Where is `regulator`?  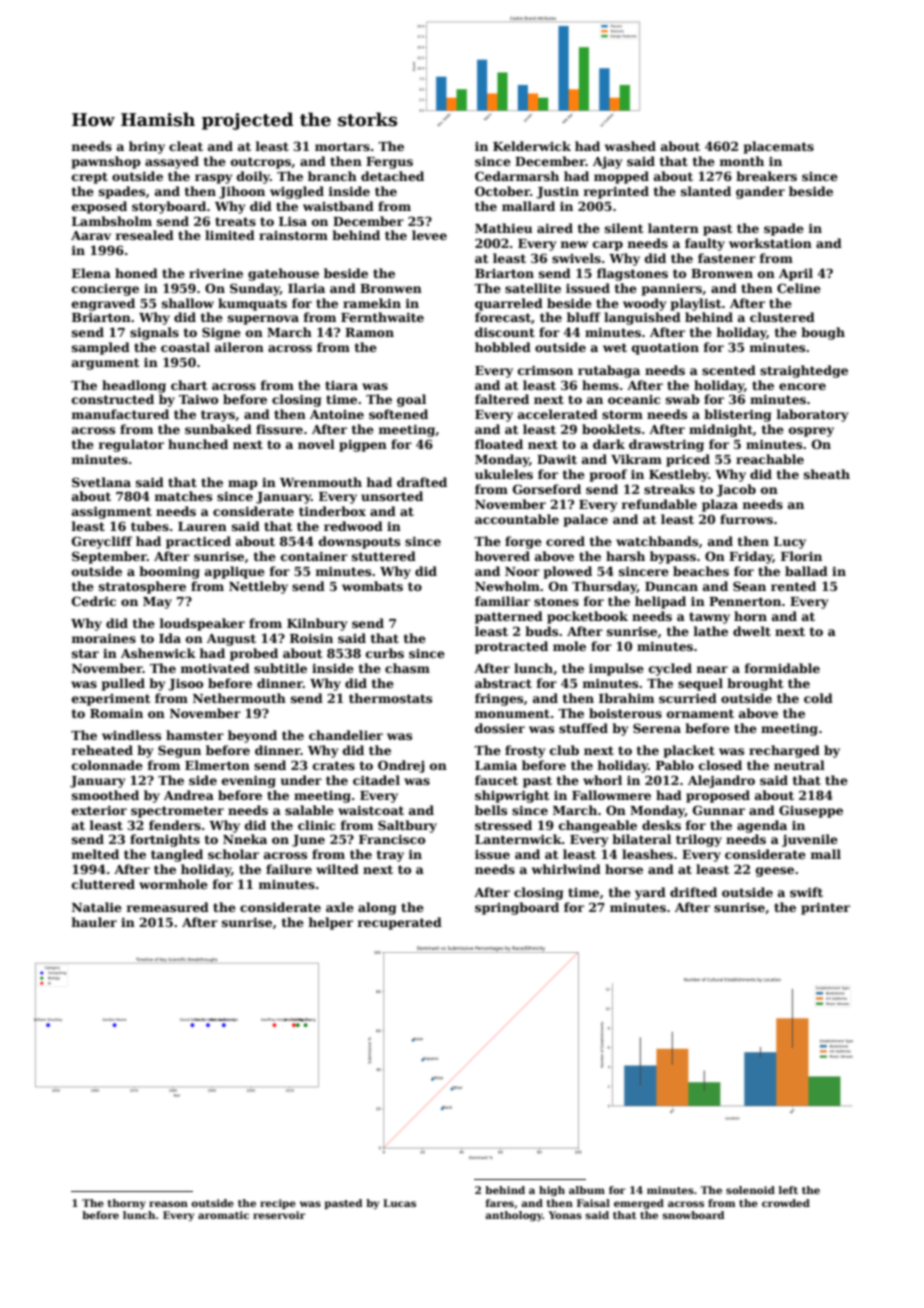
regulator is located at coordinates (131, 445).
